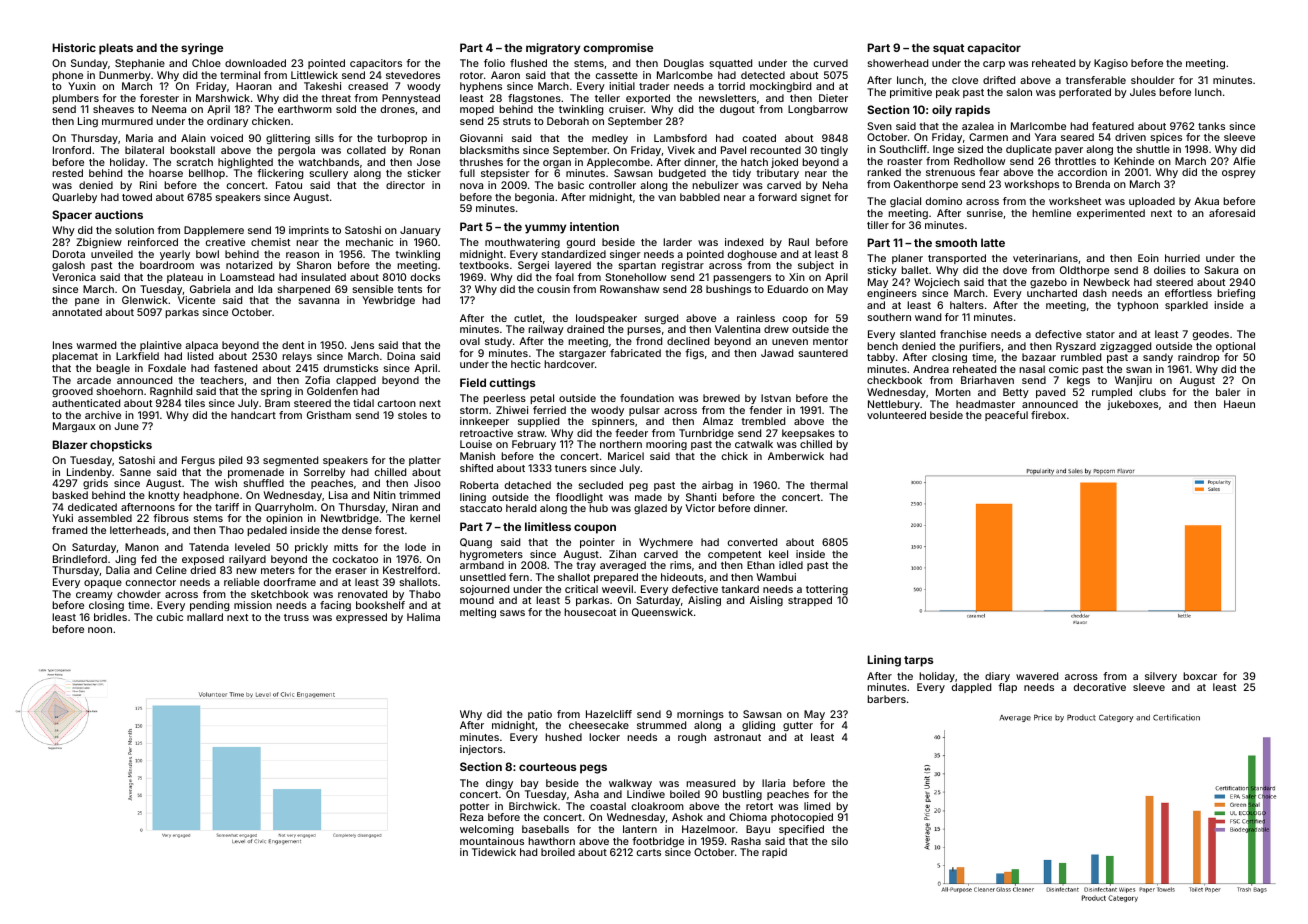 The width and height of the screenshot is (1308, 924). Describe the element at coordinates (471, 817) in the screenshot. I see `Reza` at that location.
